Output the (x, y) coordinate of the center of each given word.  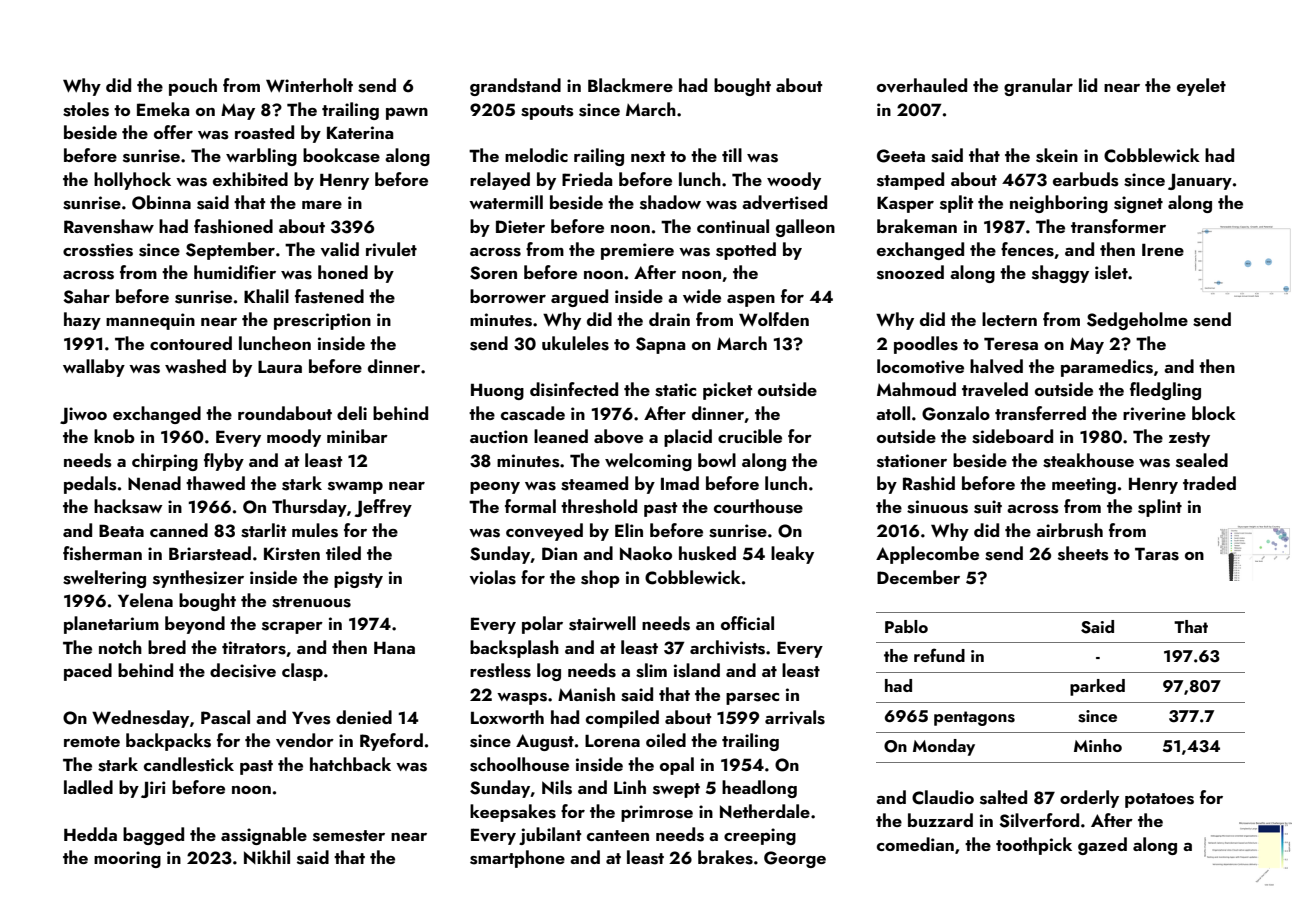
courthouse (758, 506)
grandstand (515, 87)
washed (195, 366)
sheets (1083, 553)
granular (1038, 87)
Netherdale (765, 811)
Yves (311, 718)
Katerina (360, 132)
